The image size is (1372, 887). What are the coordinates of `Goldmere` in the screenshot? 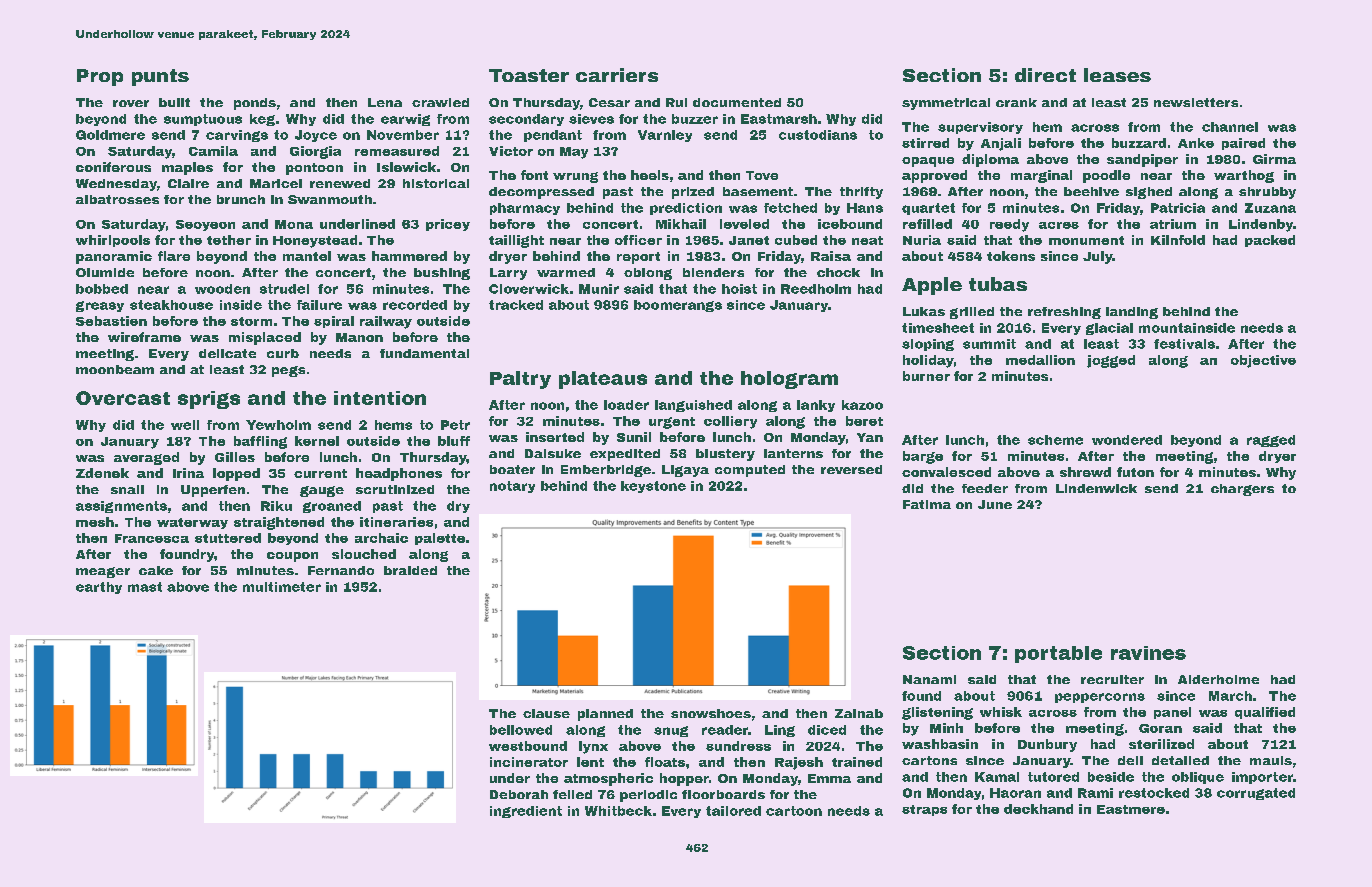 It's located at (110, 135).
